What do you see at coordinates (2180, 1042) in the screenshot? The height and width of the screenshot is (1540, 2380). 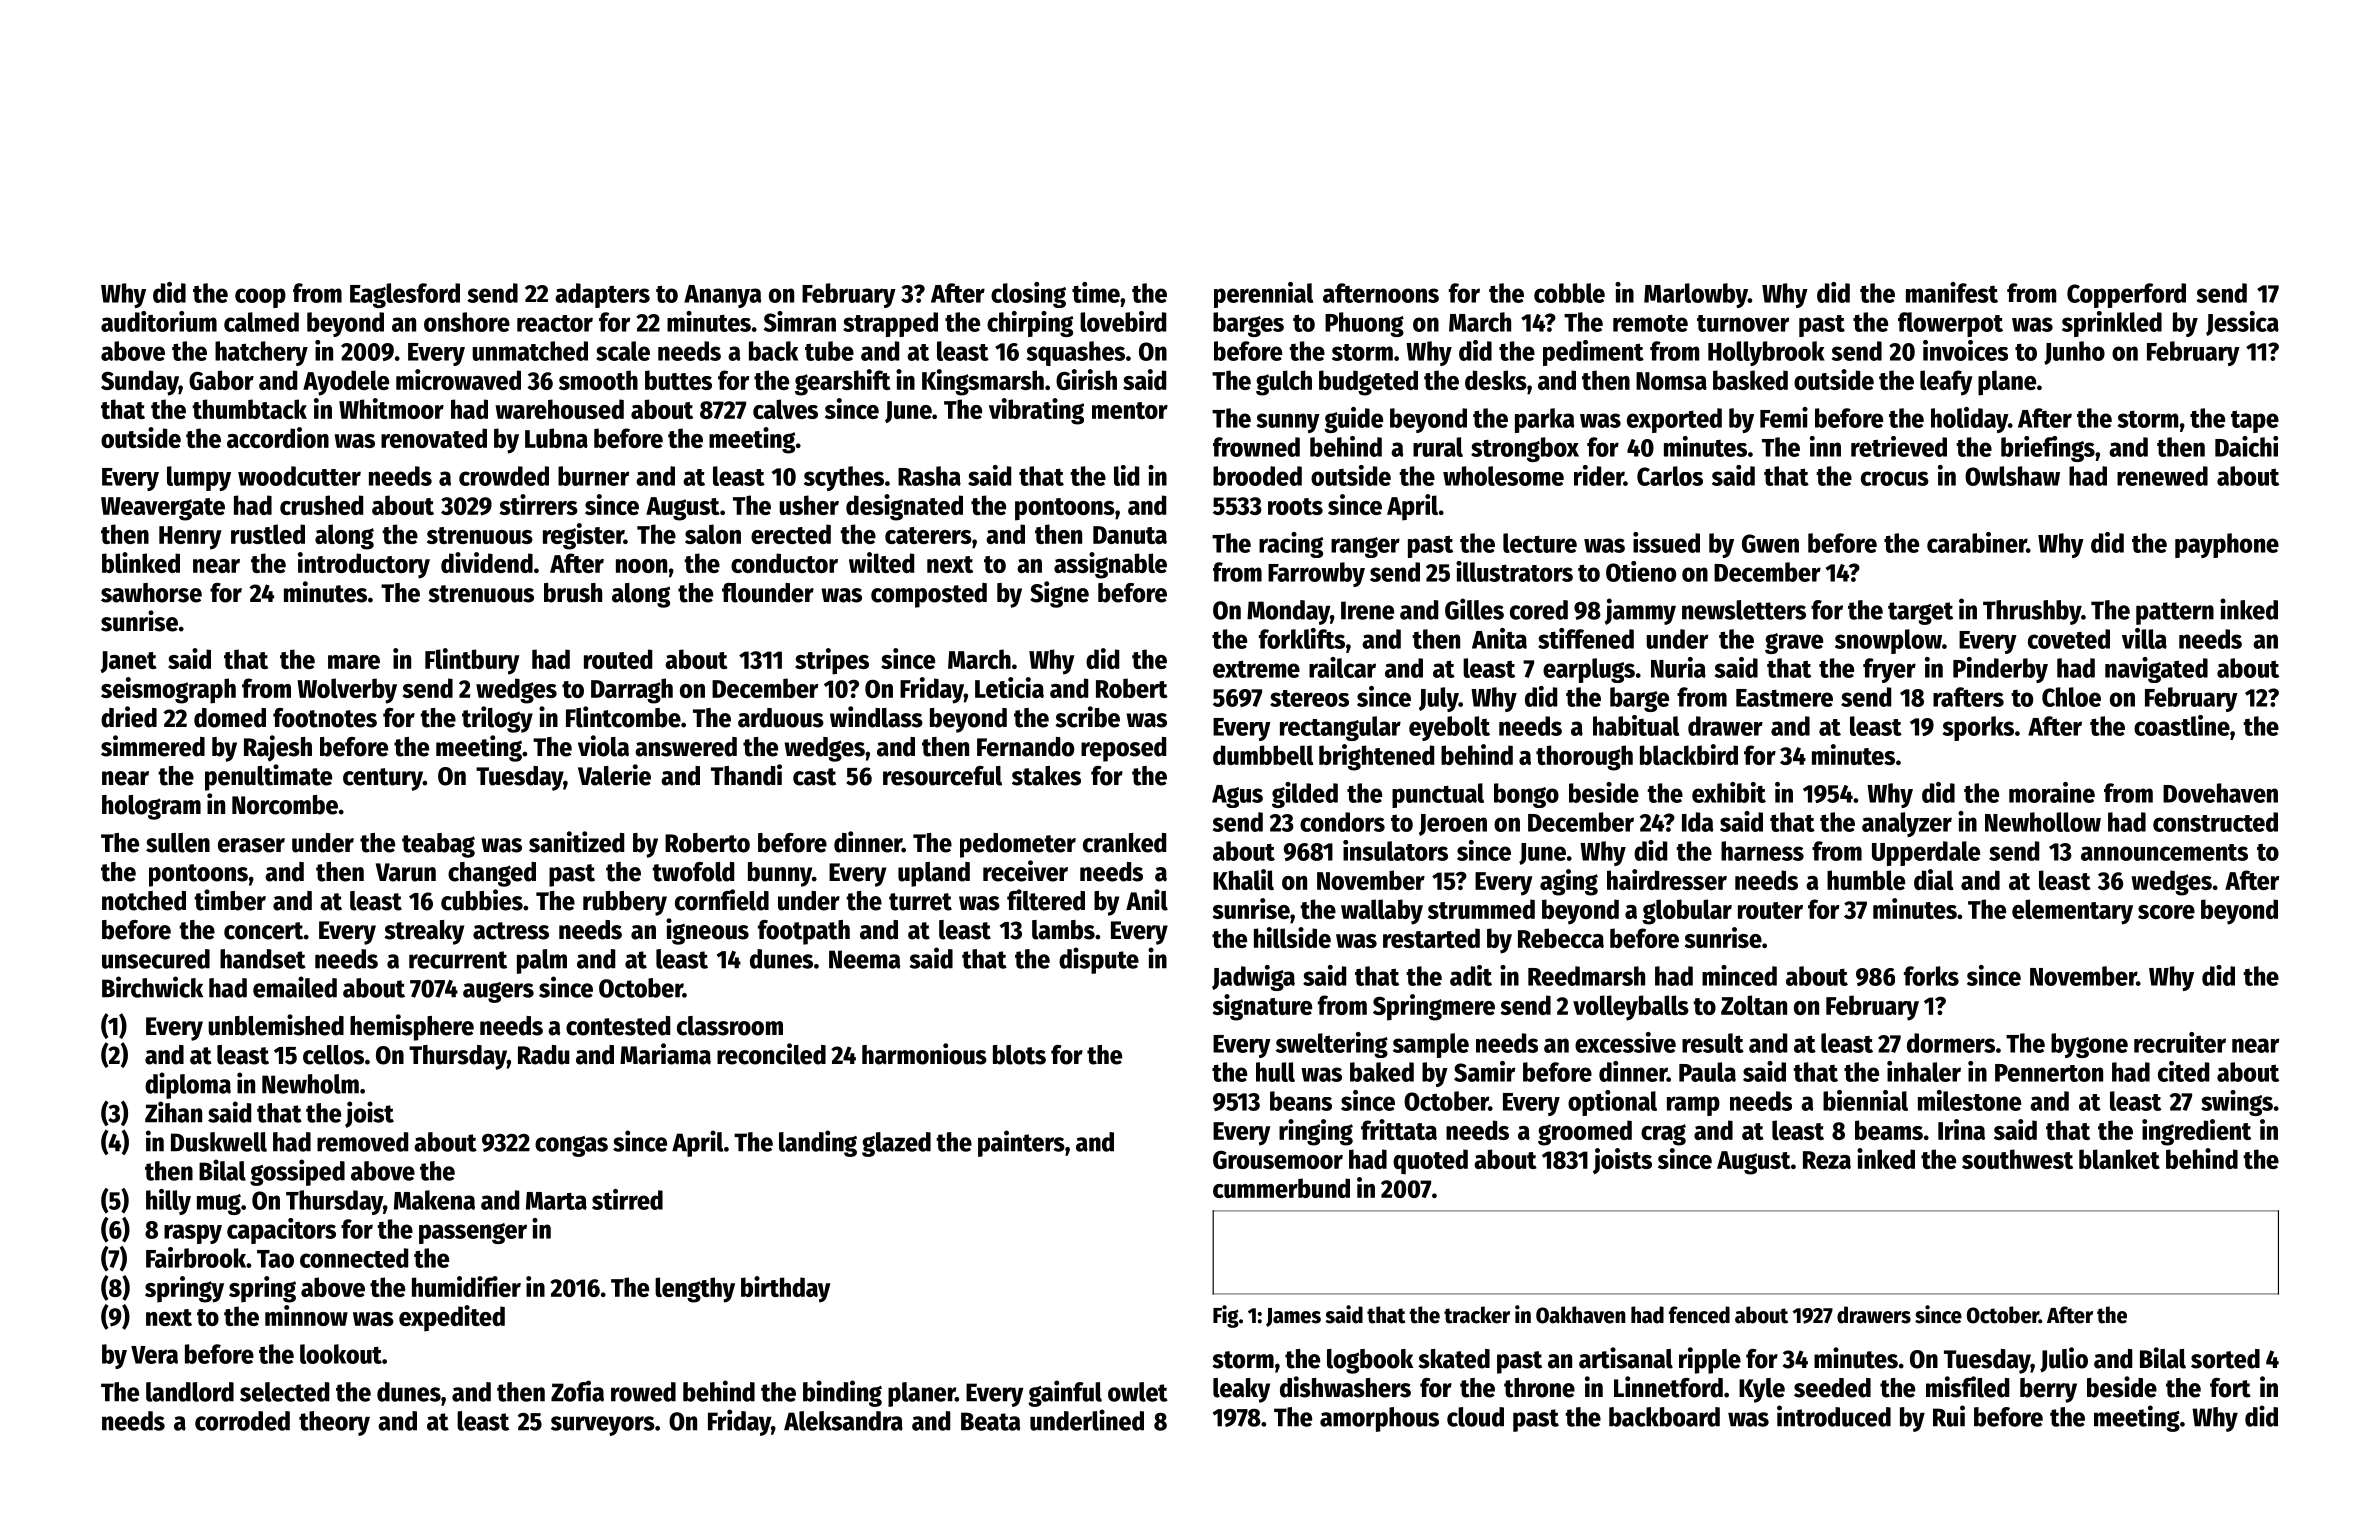 I see `recruiter` at bounding box center [2180, 1042].
